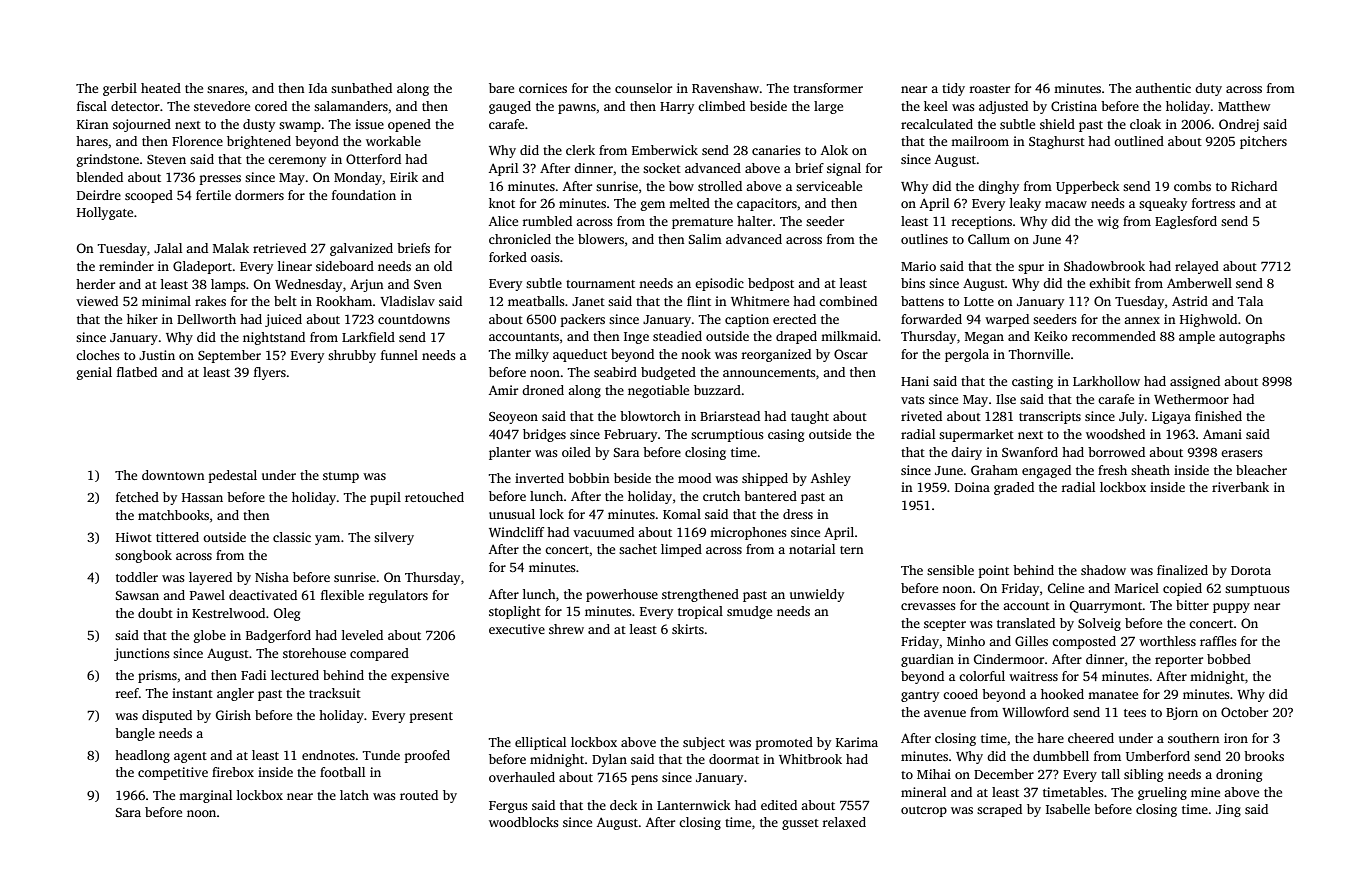 The height and width of the image is (887, 1372). I want to click on scraped, so click(999, 810).
